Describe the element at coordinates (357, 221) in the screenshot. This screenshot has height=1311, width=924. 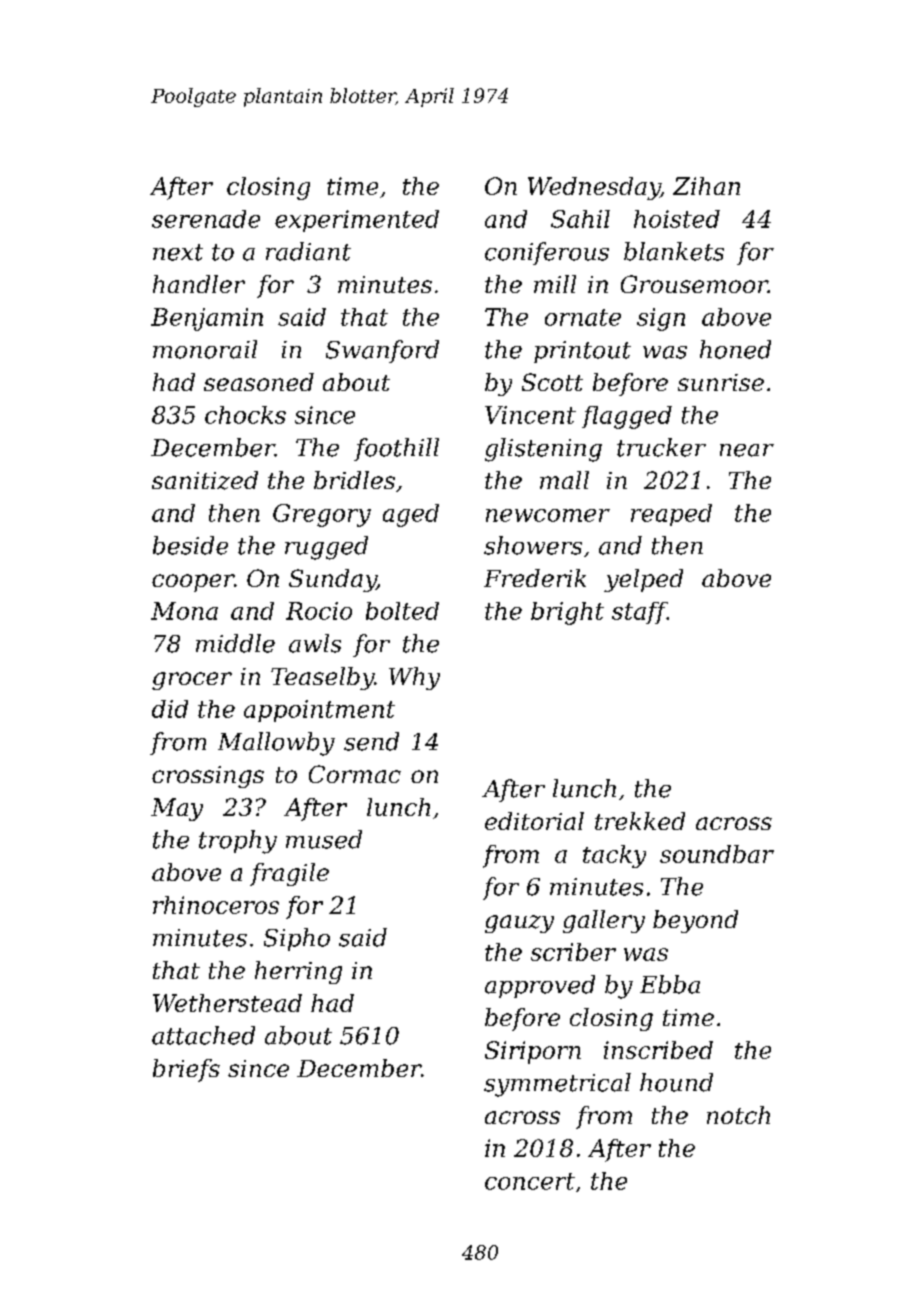
I see `experimented` at that location.
